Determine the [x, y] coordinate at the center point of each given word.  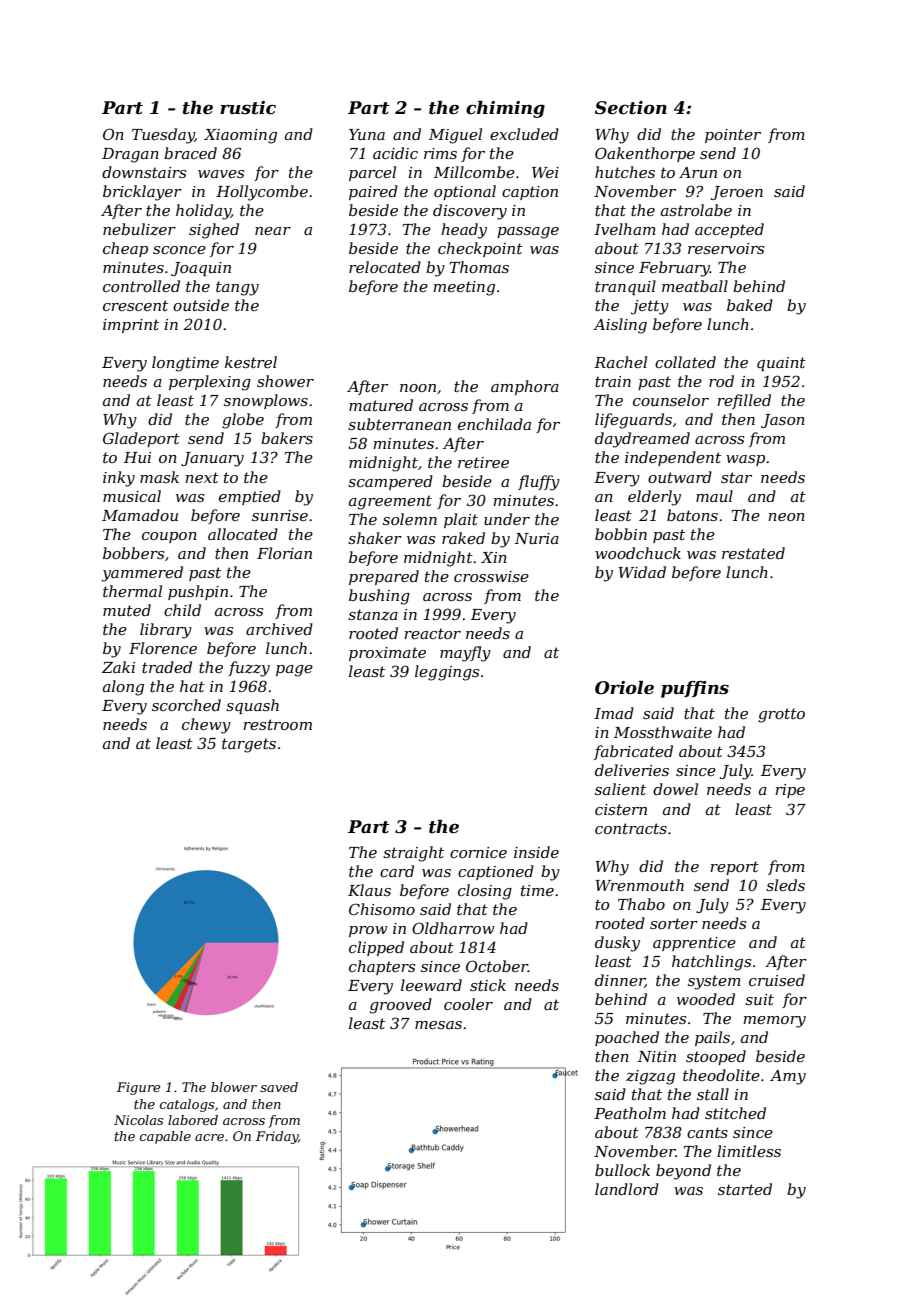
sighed [214, 231]
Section [631, 108]
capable [165, 1137]
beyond [683, 1172]
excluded [524, 134]
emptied [250, 497]
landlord [627, 1189]
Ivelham [625, 229]
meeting [464, 288]
